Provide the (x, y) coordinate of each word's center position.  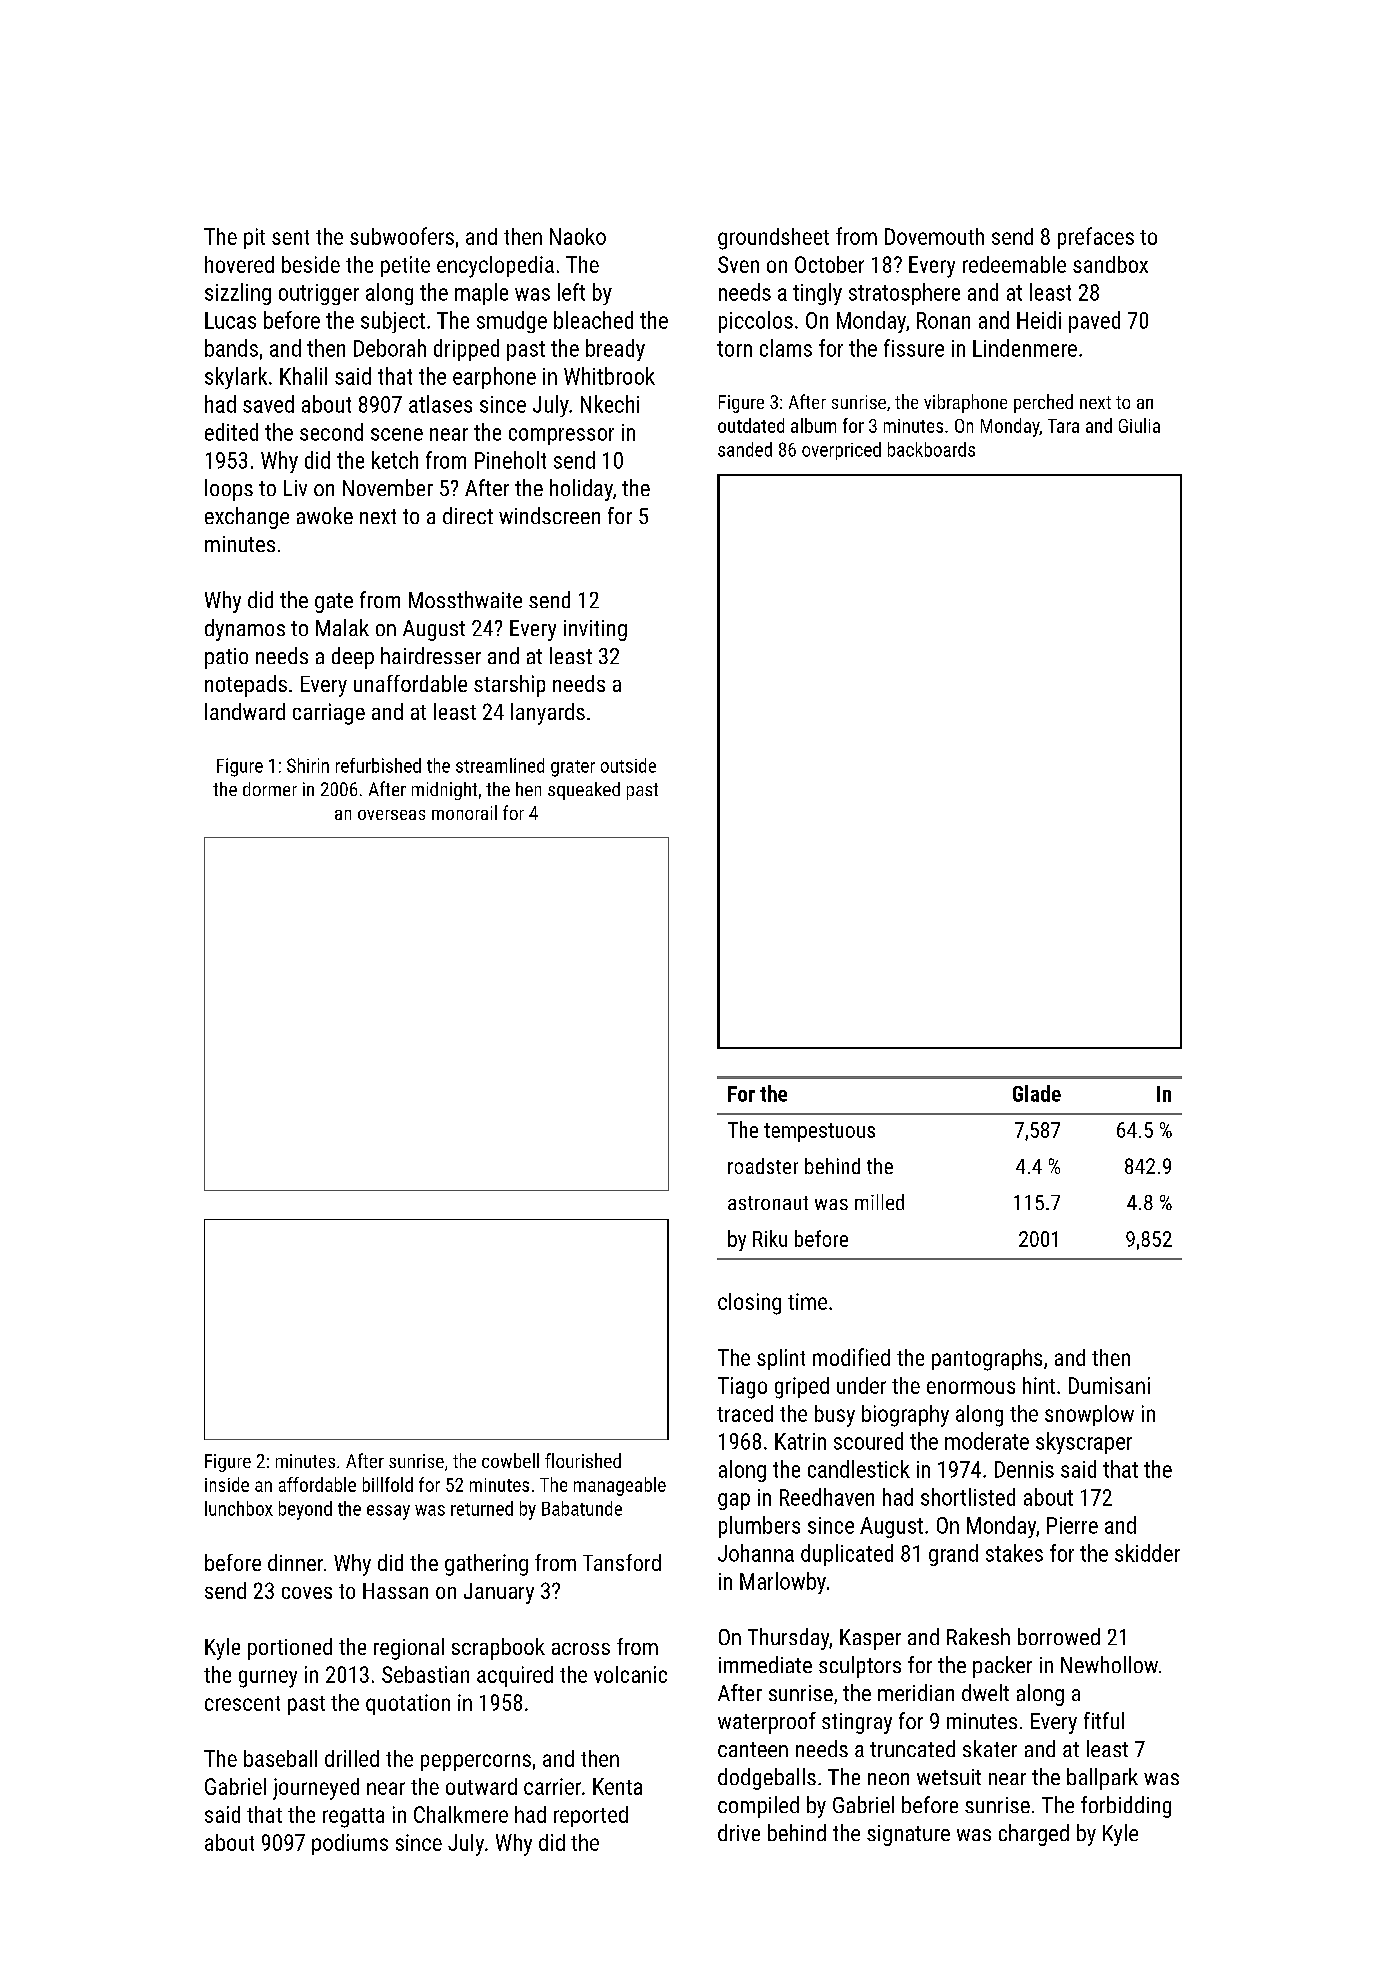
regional (409, 1649)
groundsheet (773, 239)
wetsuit (949, 1777)
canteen (753, 1749)
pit (254, 238)
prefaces (1096, 238)
